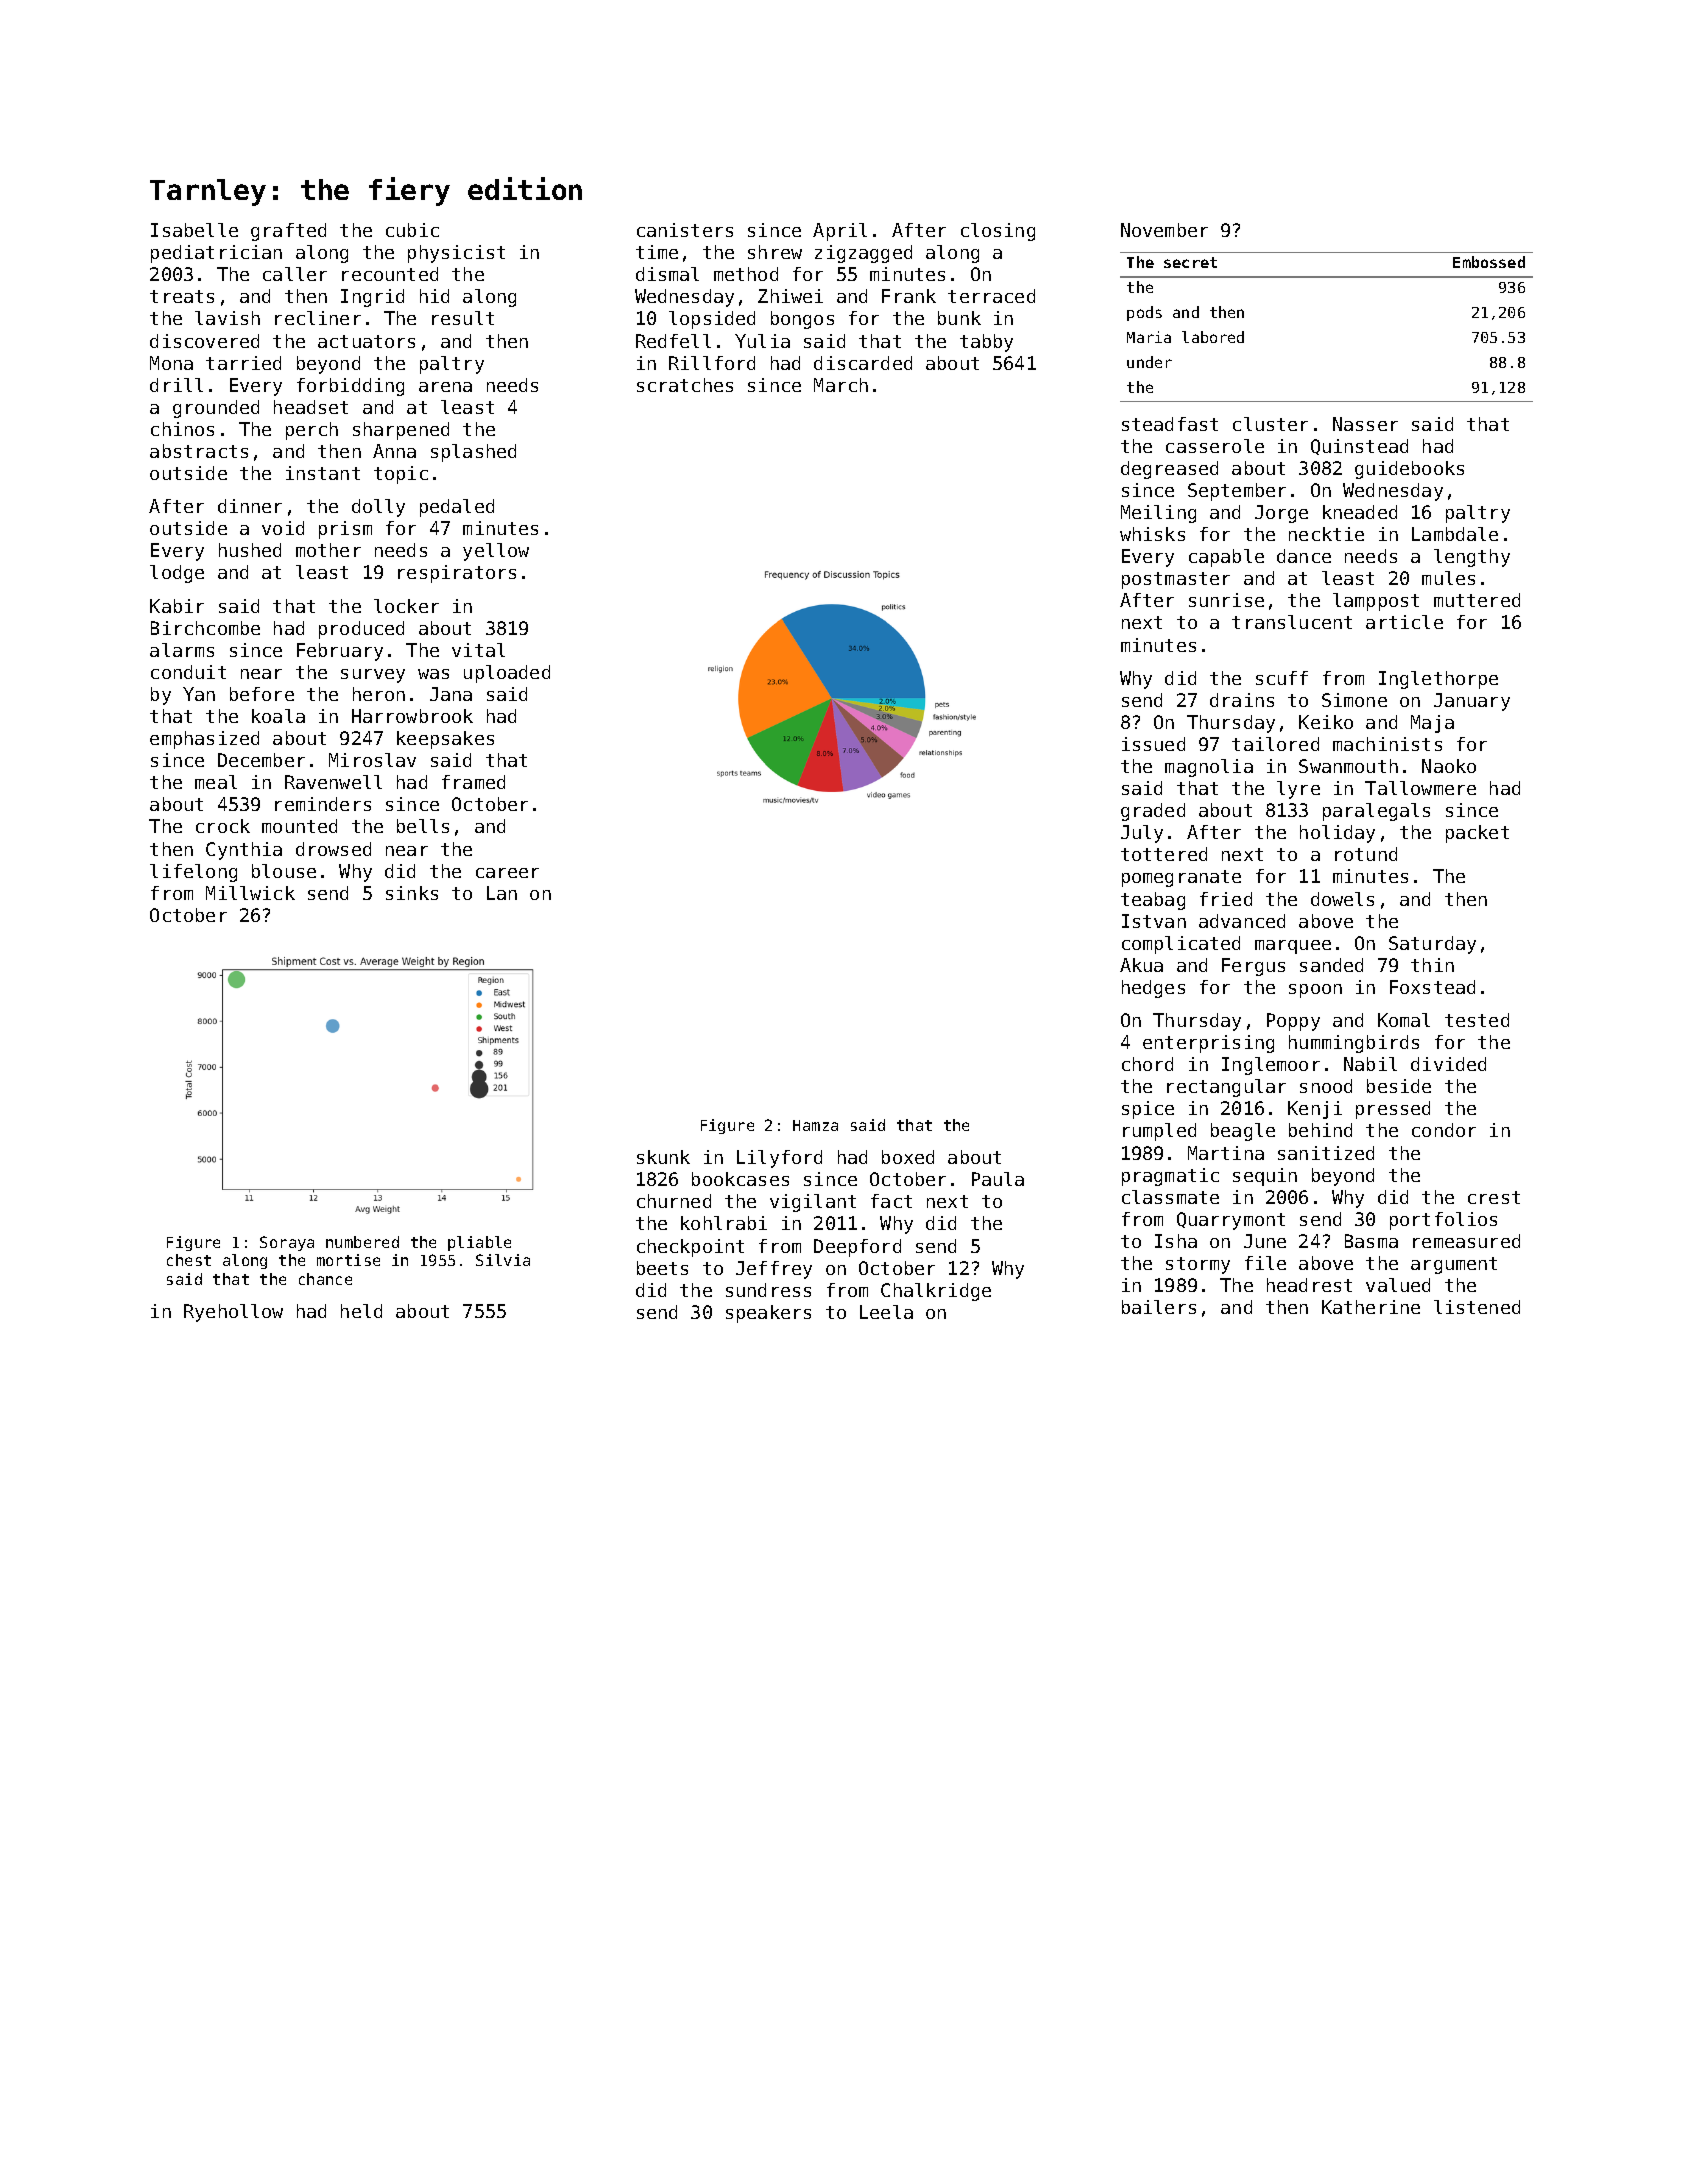  Describe the element at coordinates (250, 893) in the screenshot. I see `Millwick` at that location.
